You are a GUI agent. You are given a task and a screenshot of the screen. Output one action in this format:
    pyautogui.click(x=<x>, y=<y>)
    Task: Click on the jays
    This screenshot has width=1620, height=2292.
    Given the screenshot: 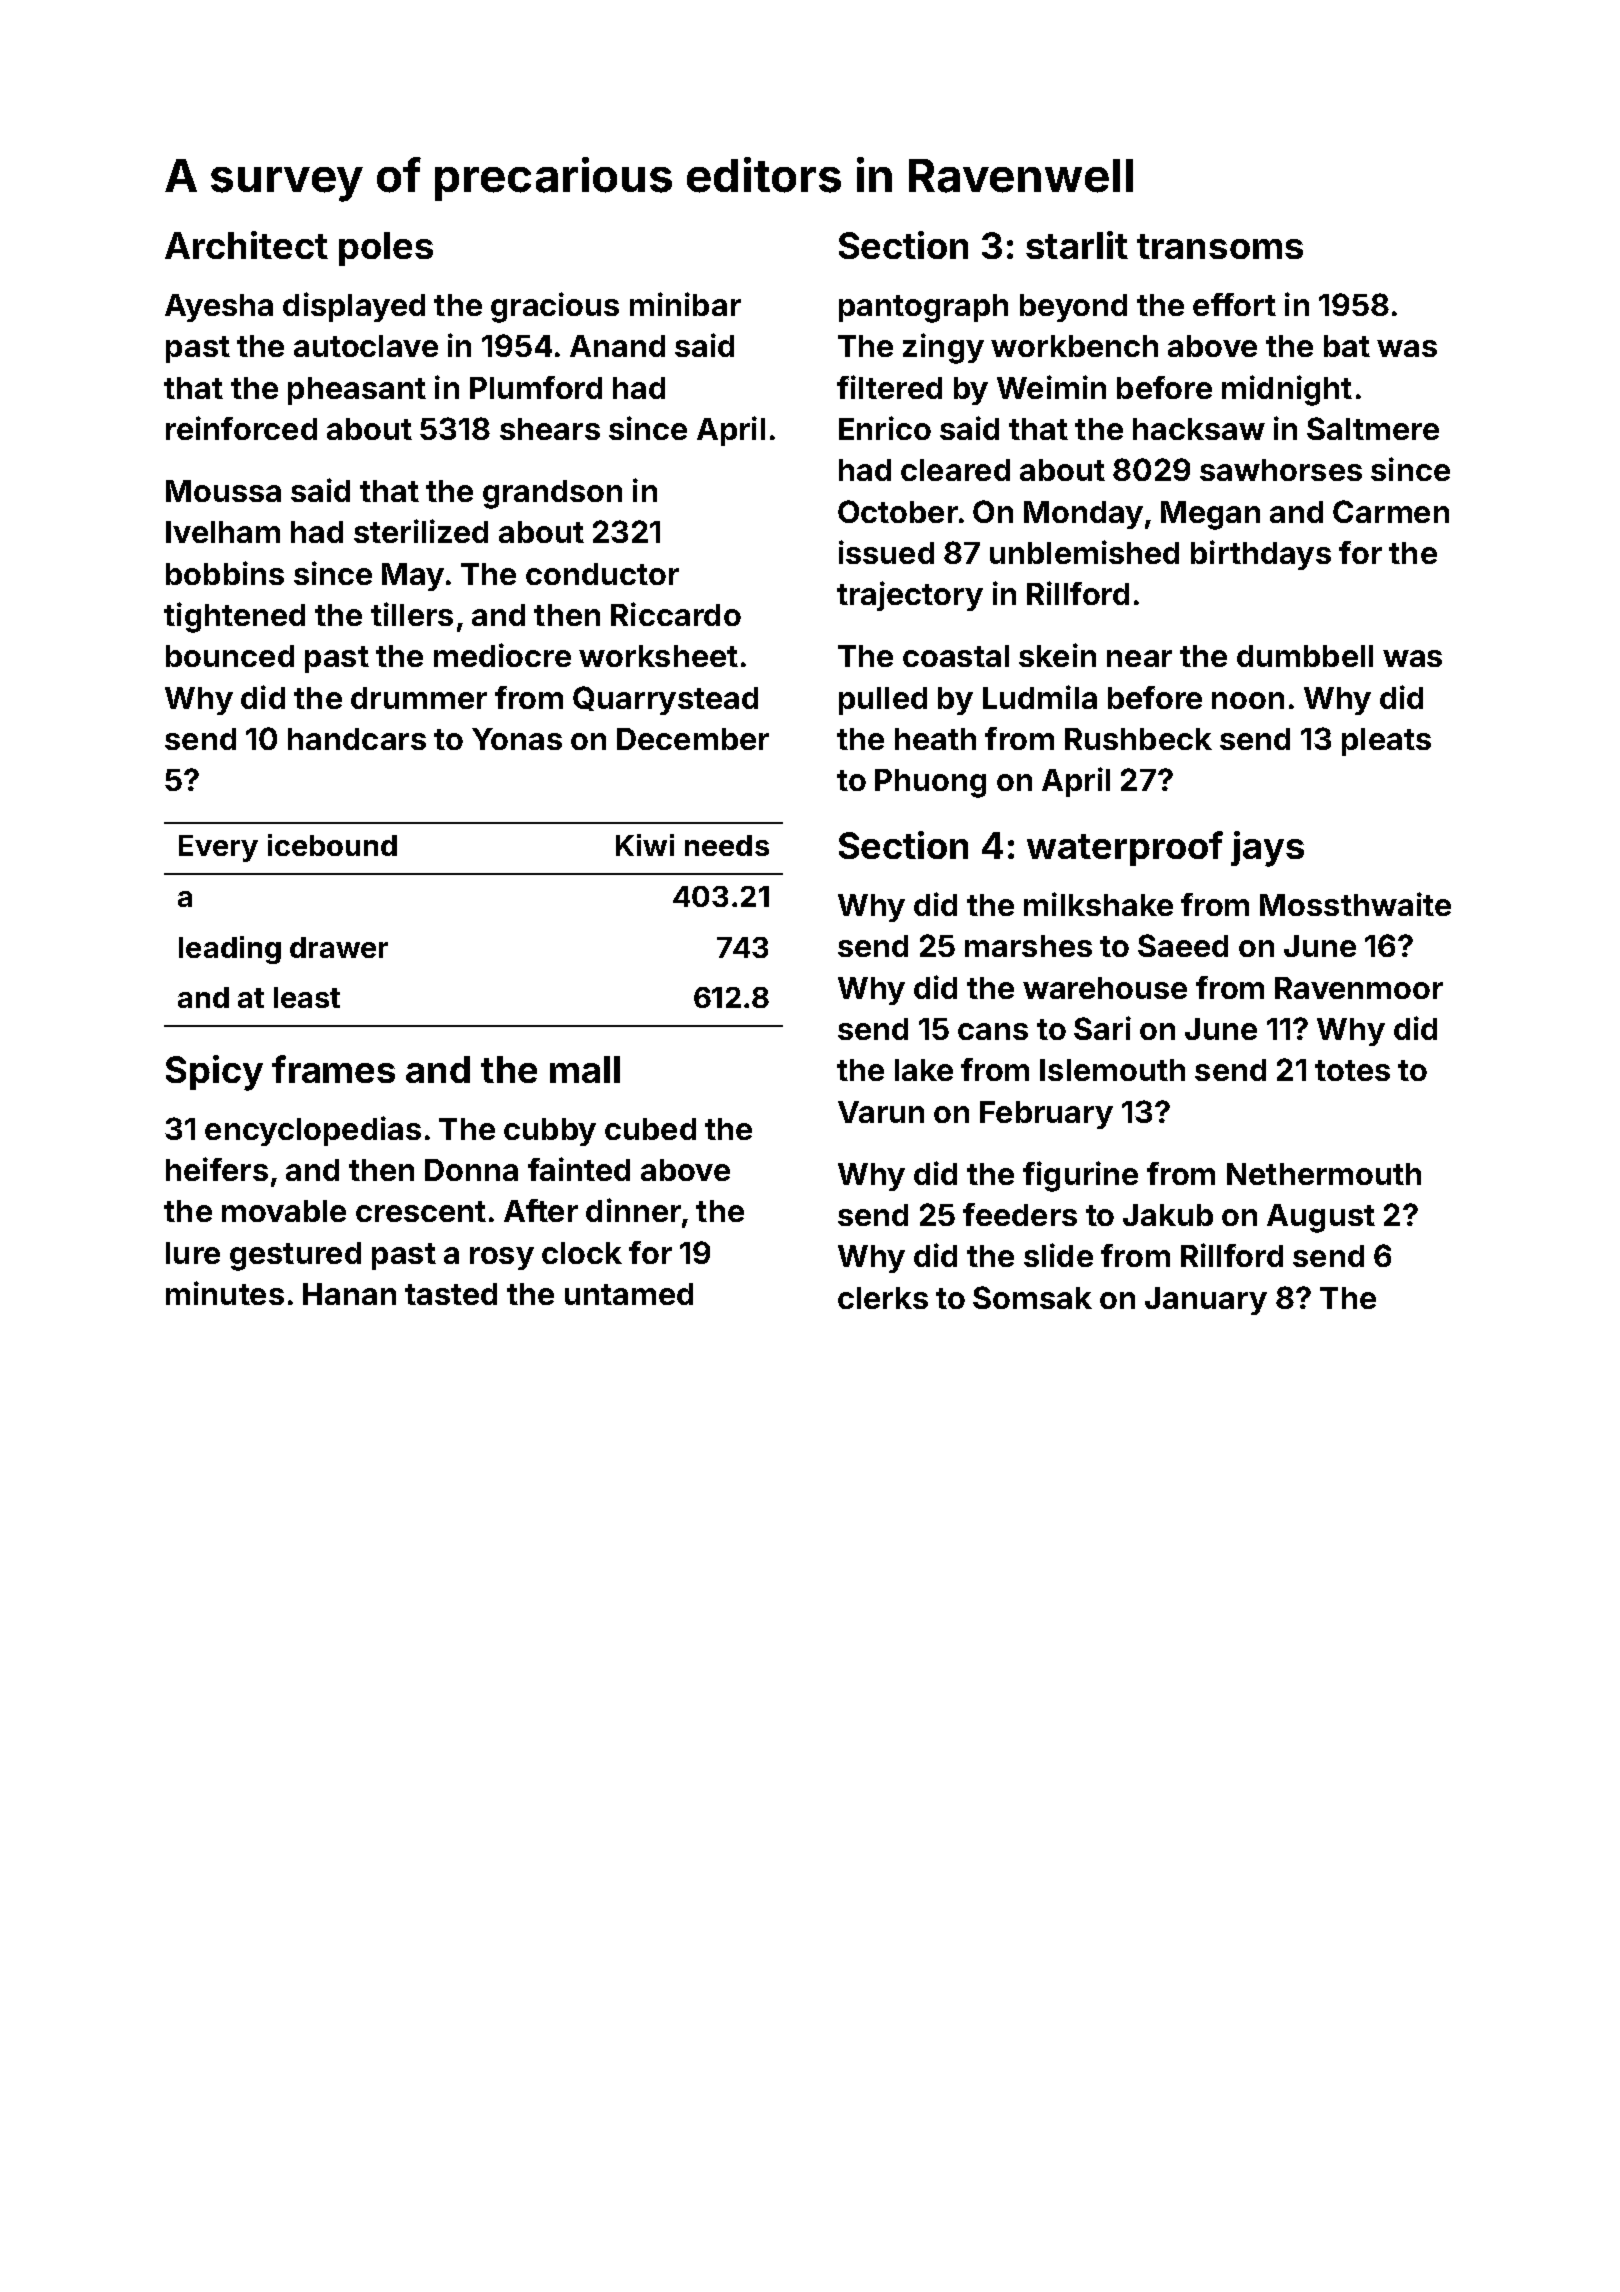 What is the action you would take?
    pyautogui.click(x=1267, y=849)
